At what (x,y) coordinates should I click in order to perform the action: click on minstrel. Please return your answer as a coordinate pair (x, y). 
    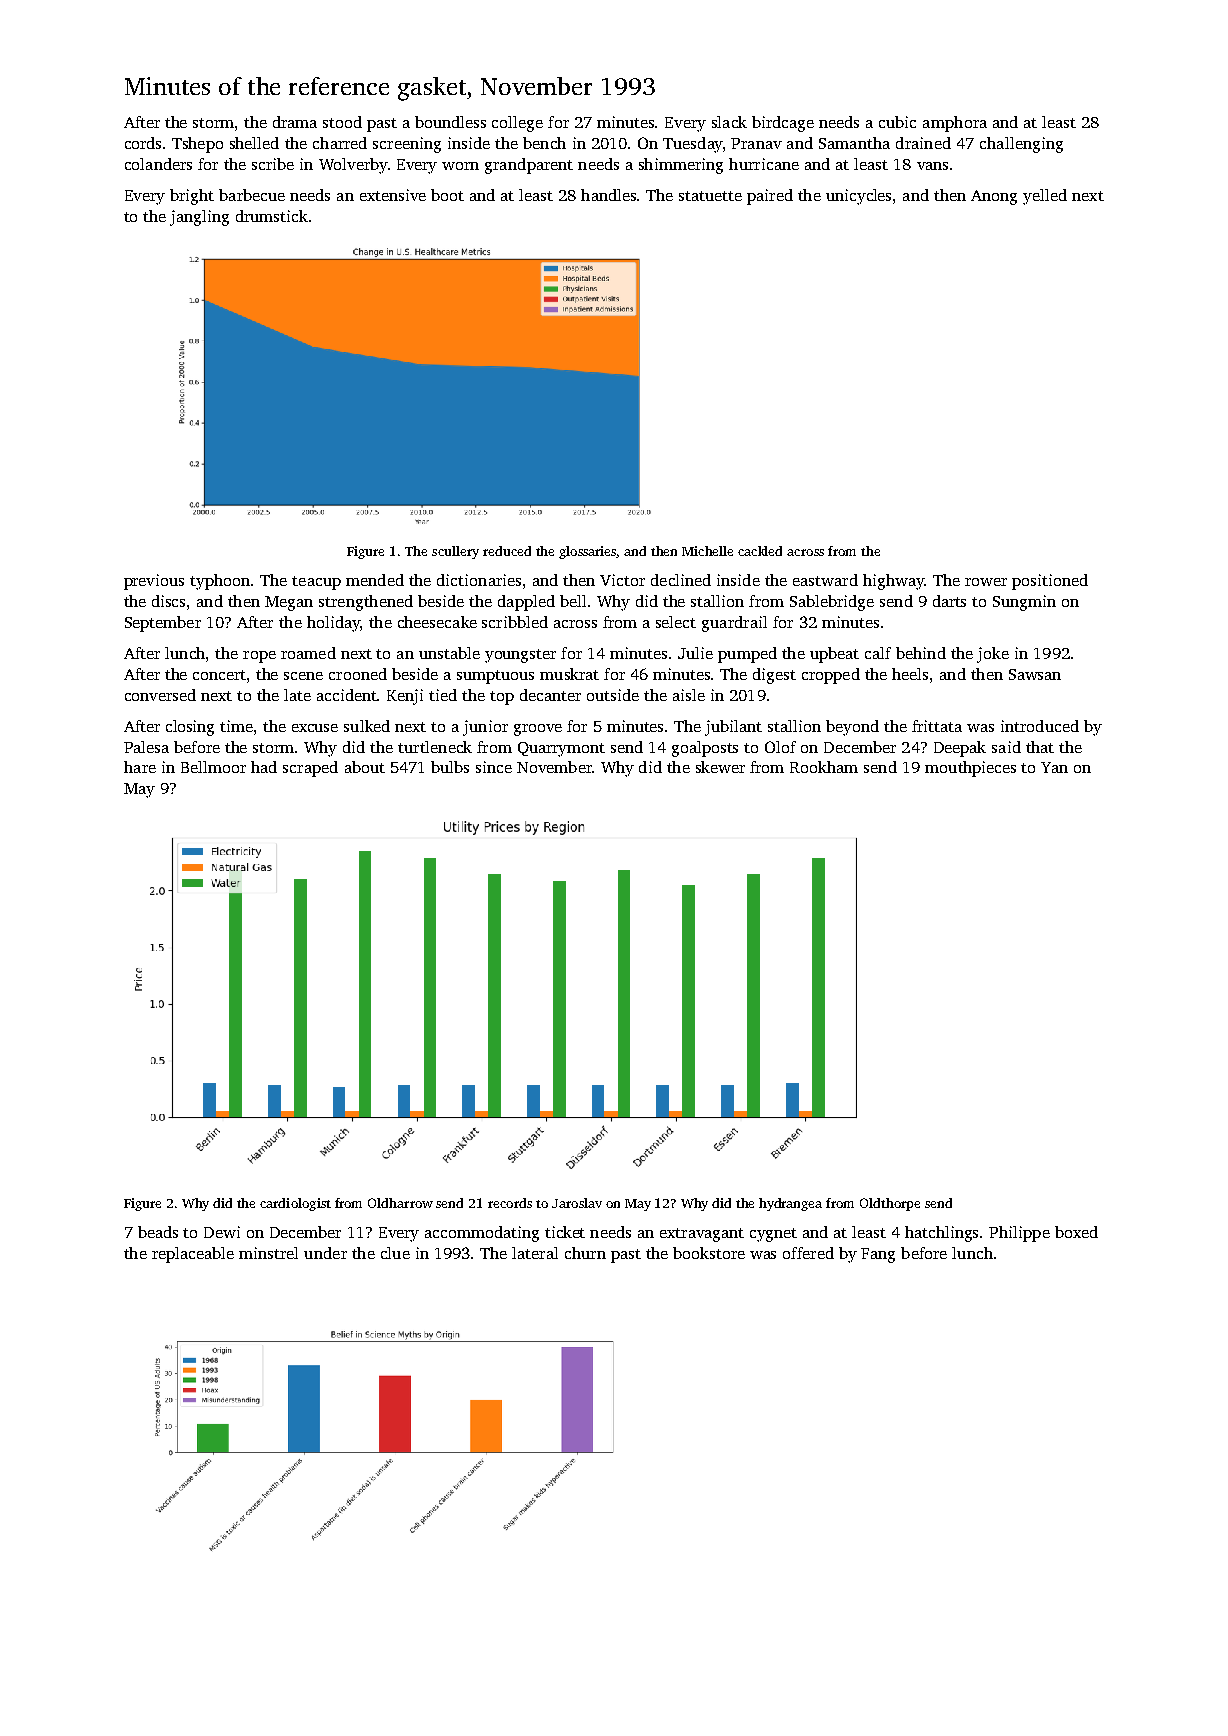
    Looking at the image, I should click on (268, 1253).
